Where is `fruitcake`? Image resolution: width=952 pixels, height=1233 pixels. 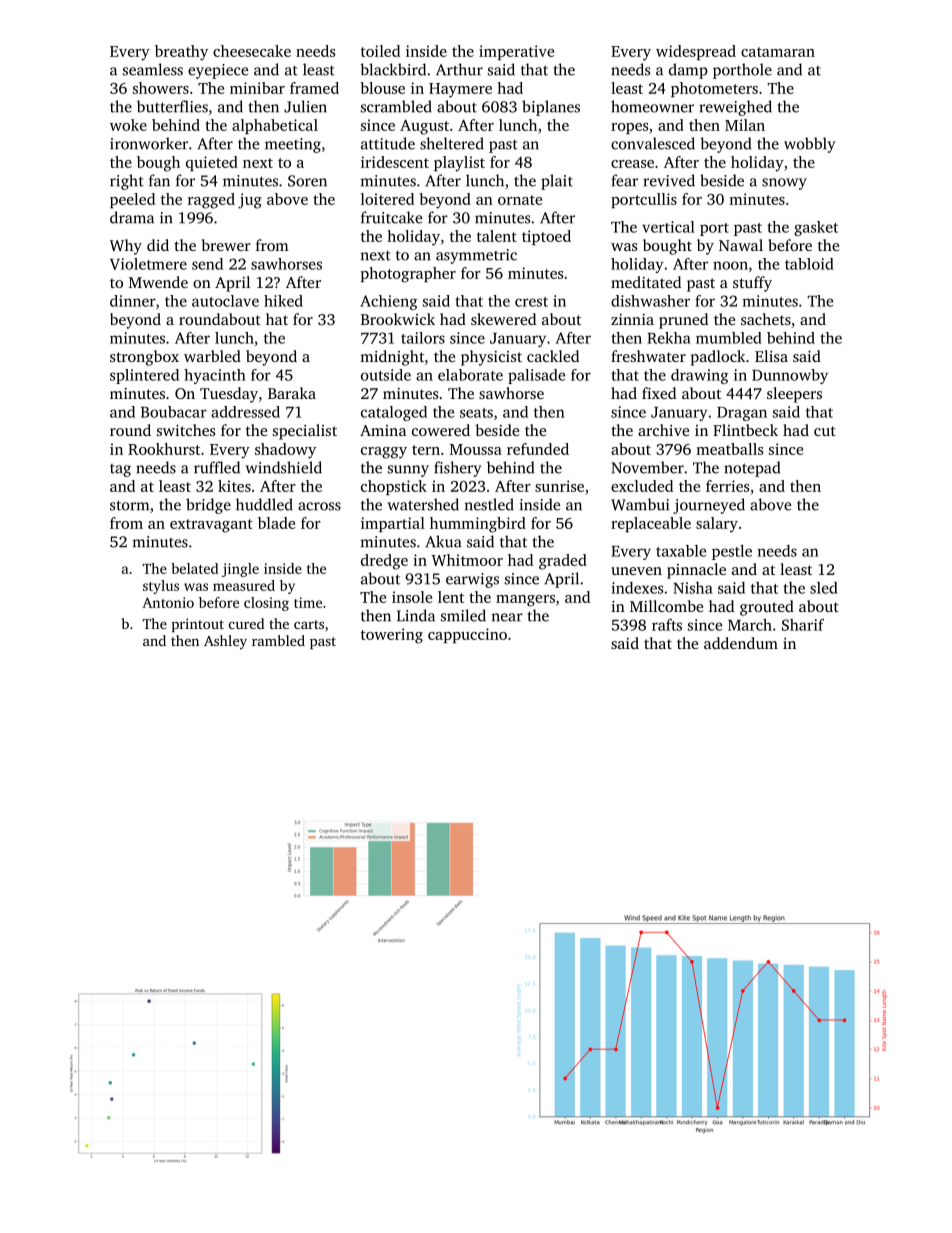
fruitcake is located at coordinates (391, 217).
